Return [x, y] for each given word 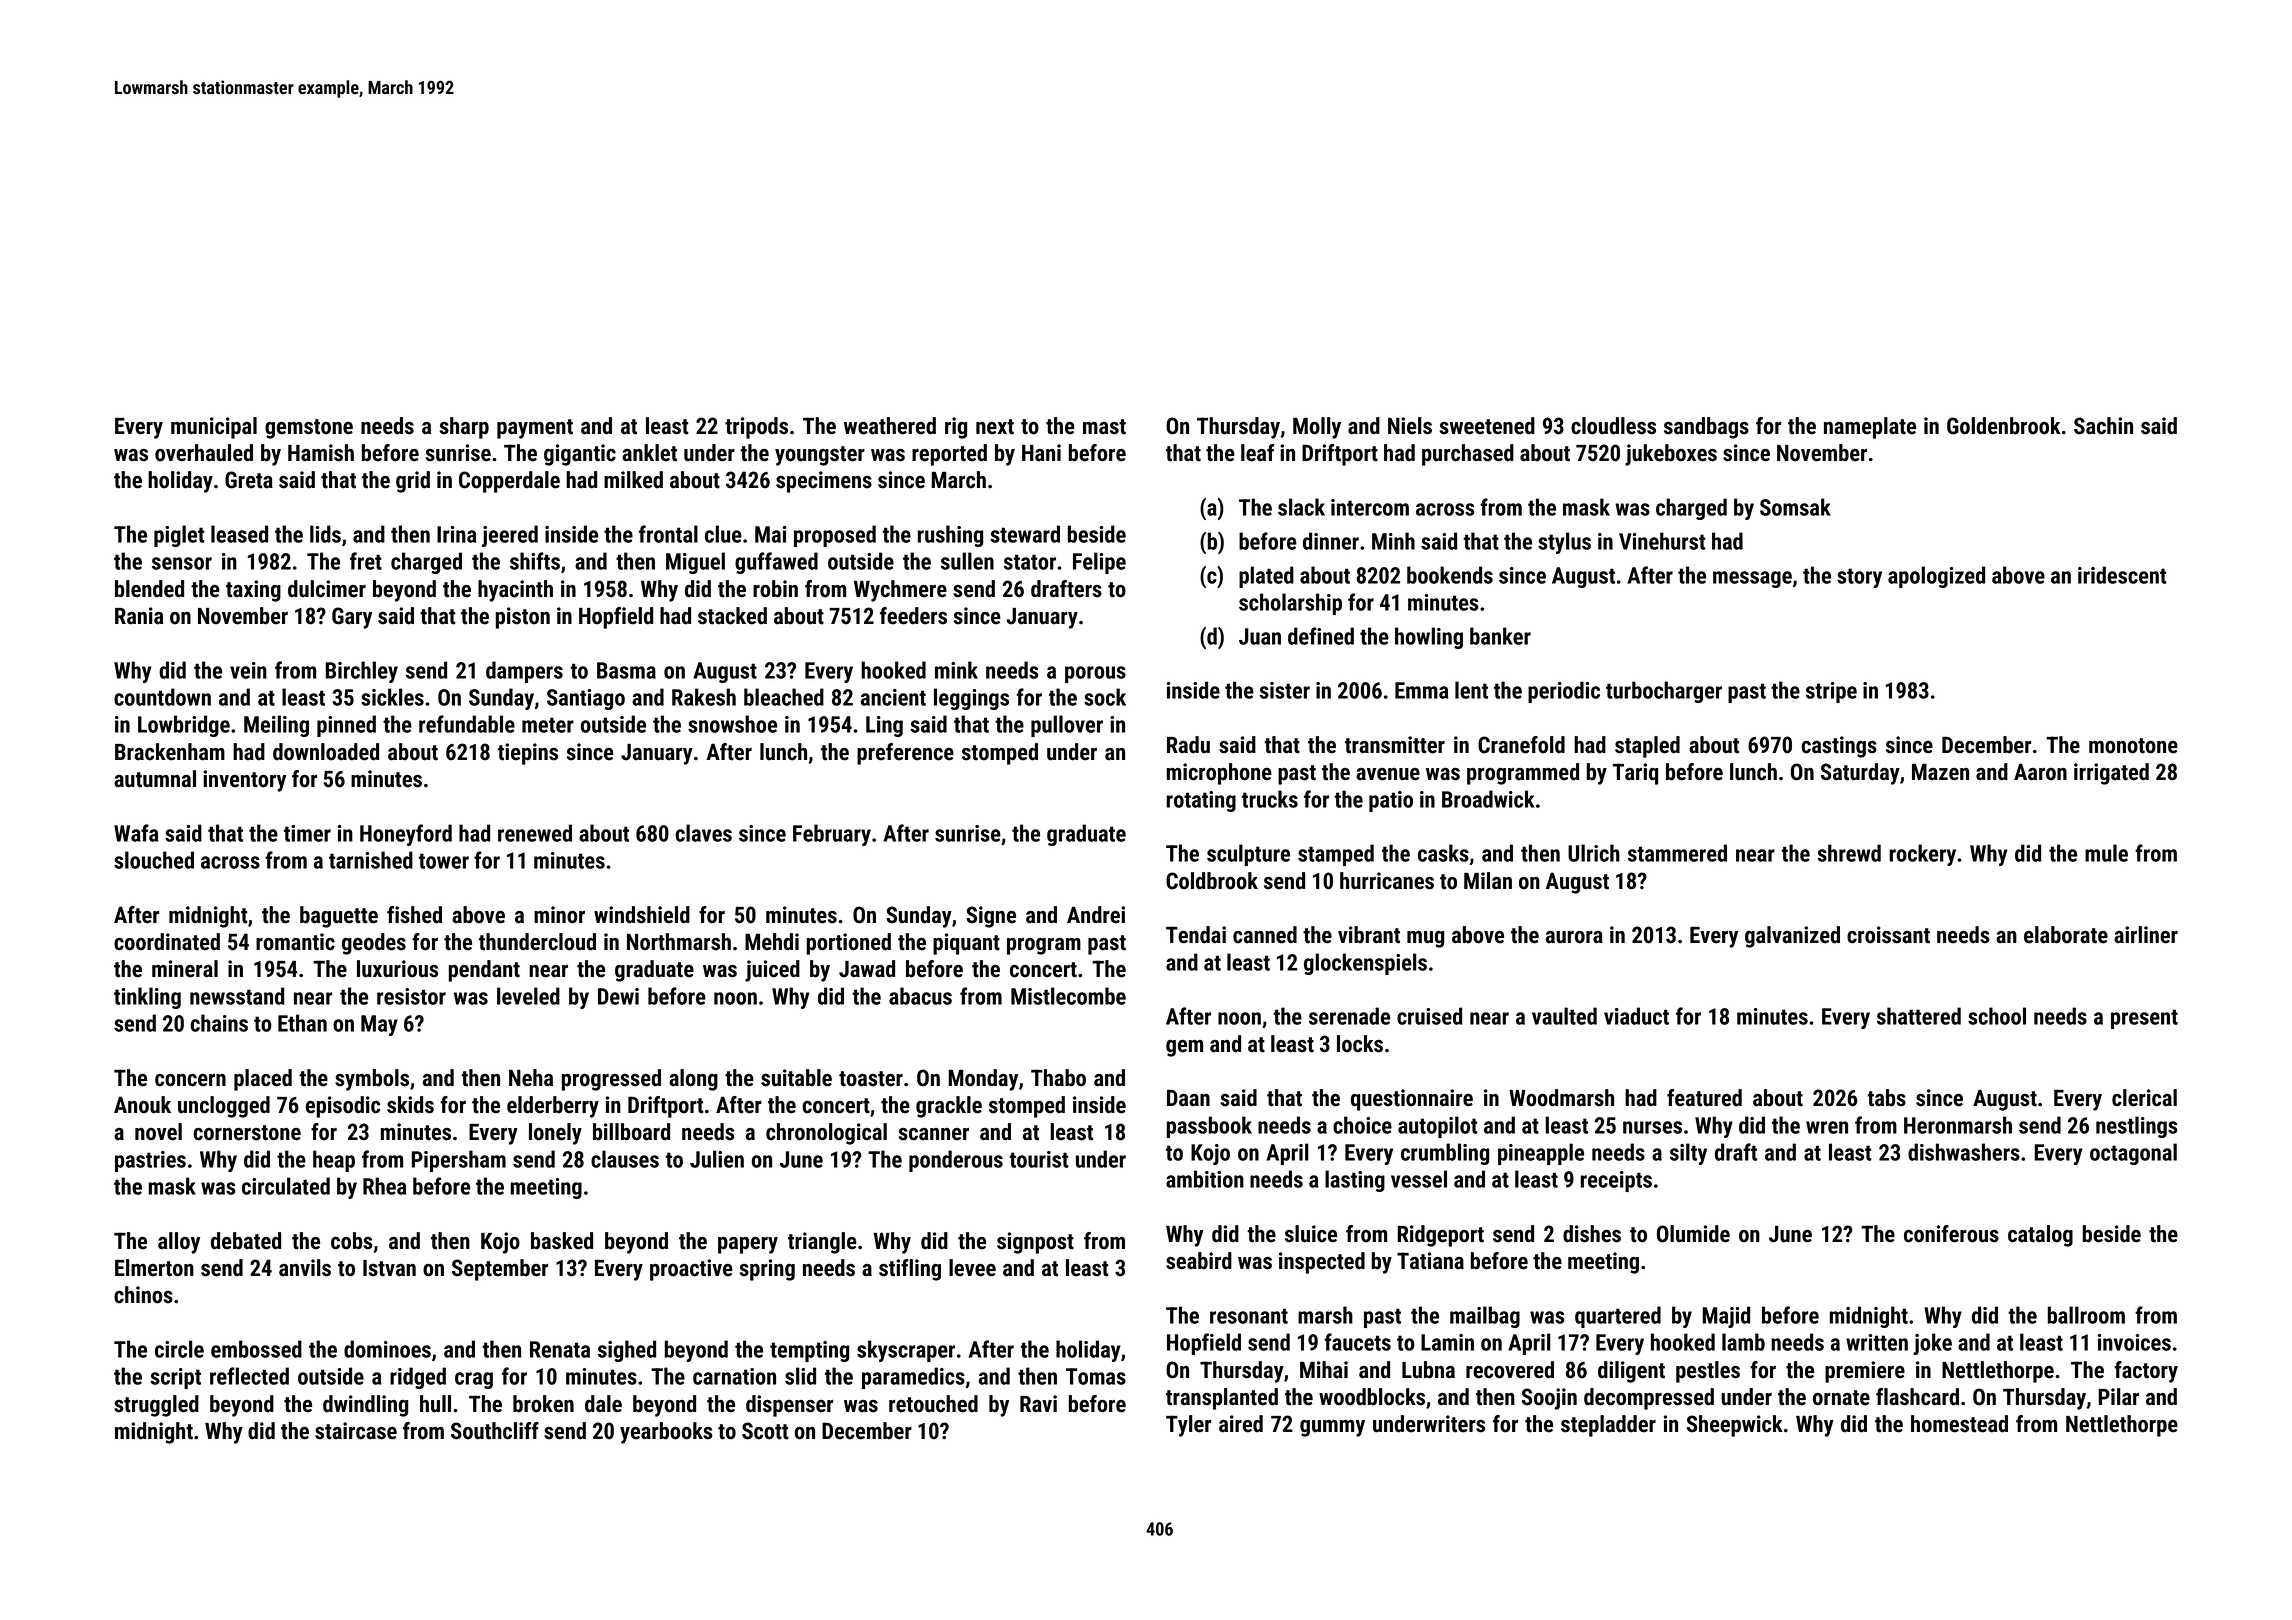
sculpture [1248, 855]
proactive [691, 1270]
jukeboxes [1671, 455]
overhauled [204, 453]
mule [2106, 853]
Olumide [1693, 1234]
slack [1301, 507]
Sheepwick [1735, 1426]
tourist [1039, 1159]
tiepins [528, 754]
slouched [154, 860]
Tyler [1188, 1426]
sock [1105, 697]
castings [1839, 747]
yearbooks [666, 1433]
